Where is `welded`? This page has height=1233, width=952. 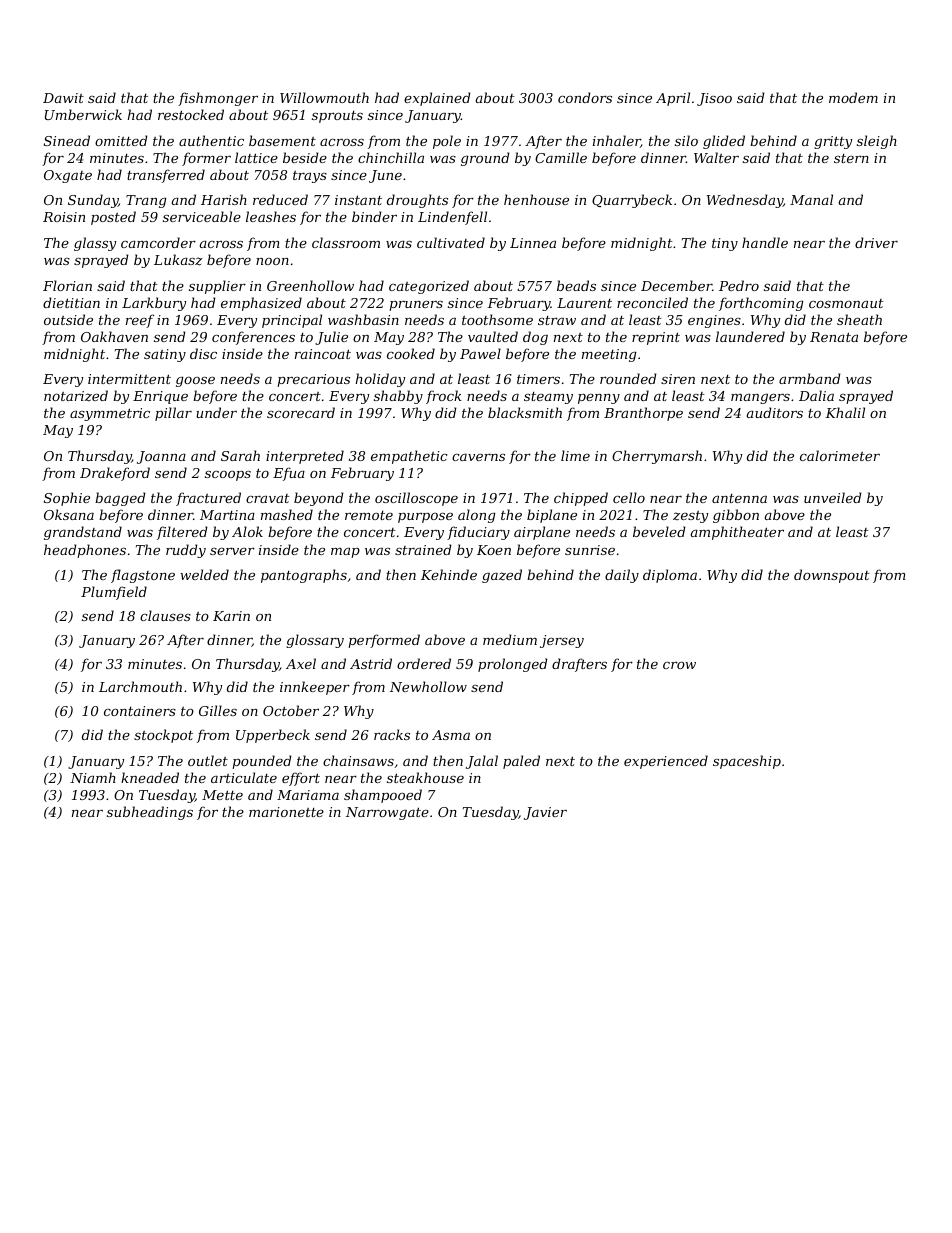 welded is located at coordinates (204, 574).
